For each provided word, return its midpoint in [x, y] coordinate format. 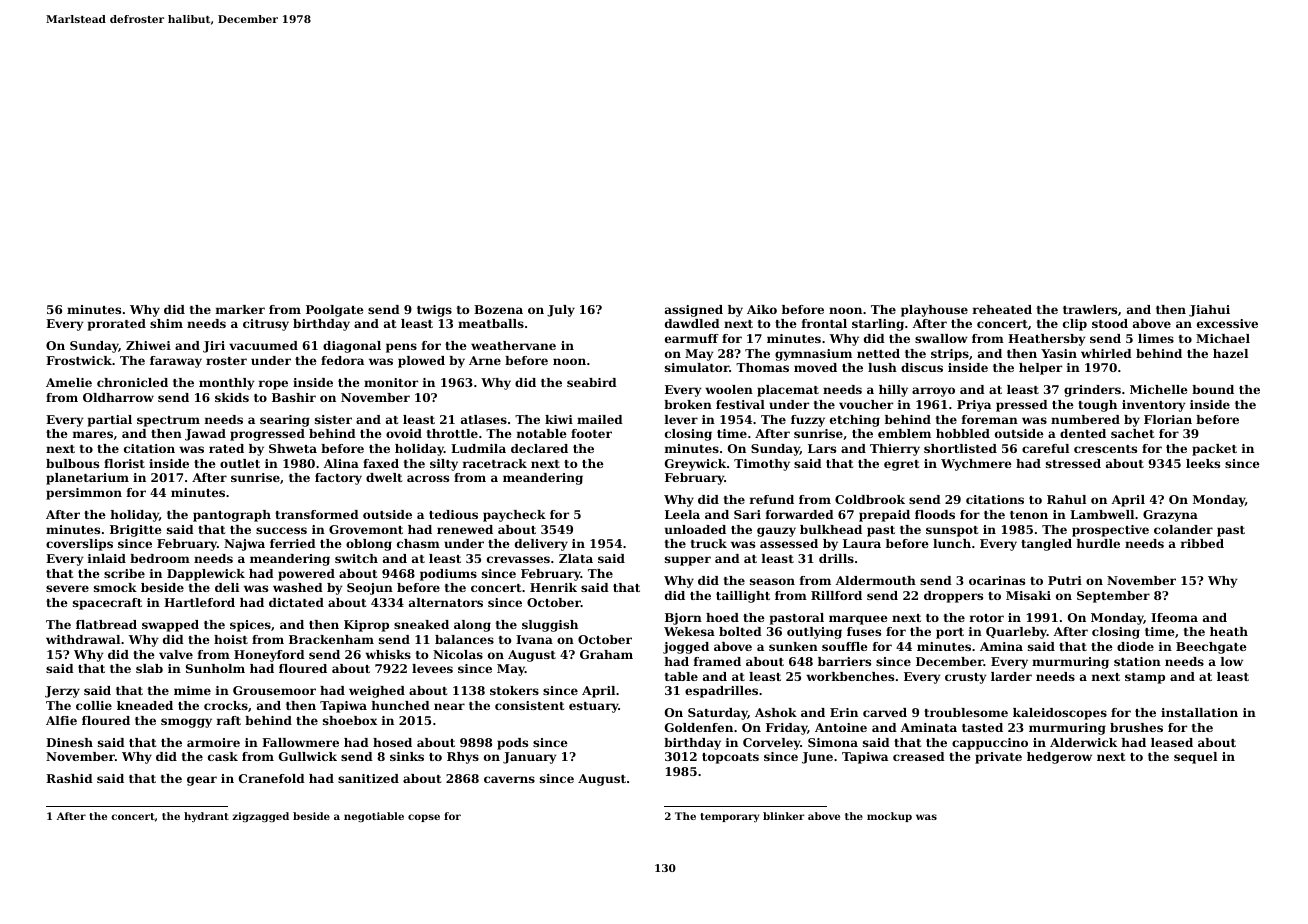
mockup [889, 817]
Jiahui [1209, 311]
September [1113, 597]
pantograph [232, 516]
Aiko [762, 309]
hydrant [206, 817]
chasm [418, 543]
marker [240, 309]
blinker [784, 816]
